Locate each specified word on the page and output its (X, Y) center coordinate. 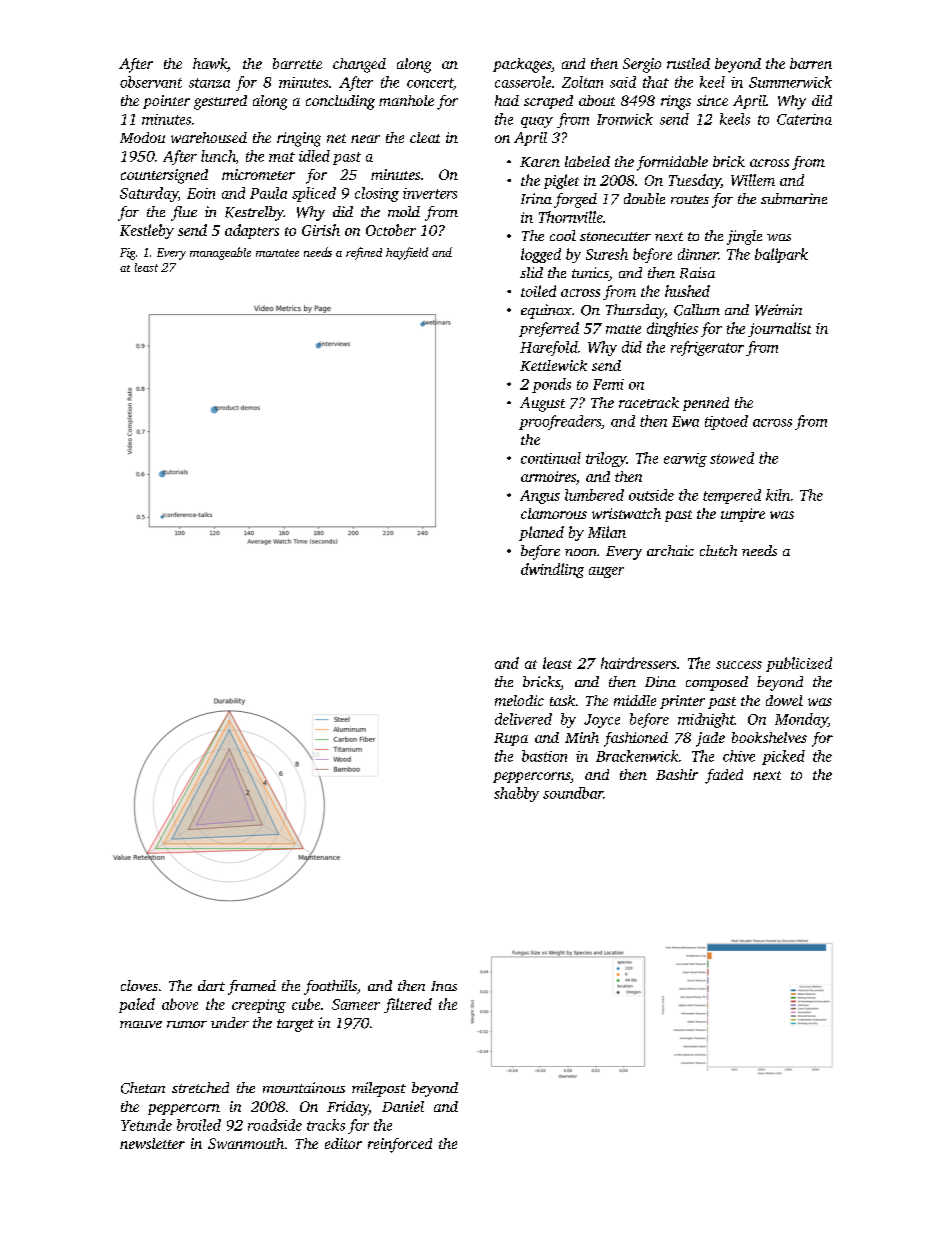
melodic (519, 700)
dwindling (552, 570)
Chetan (143, 1088)
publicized (799, 664)
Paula (268, 193)
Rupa (511, 739)
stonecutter (615, 236)
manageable (220, 253)
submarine (794, 198)
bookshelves (769, 737)
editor (343, 1143)
